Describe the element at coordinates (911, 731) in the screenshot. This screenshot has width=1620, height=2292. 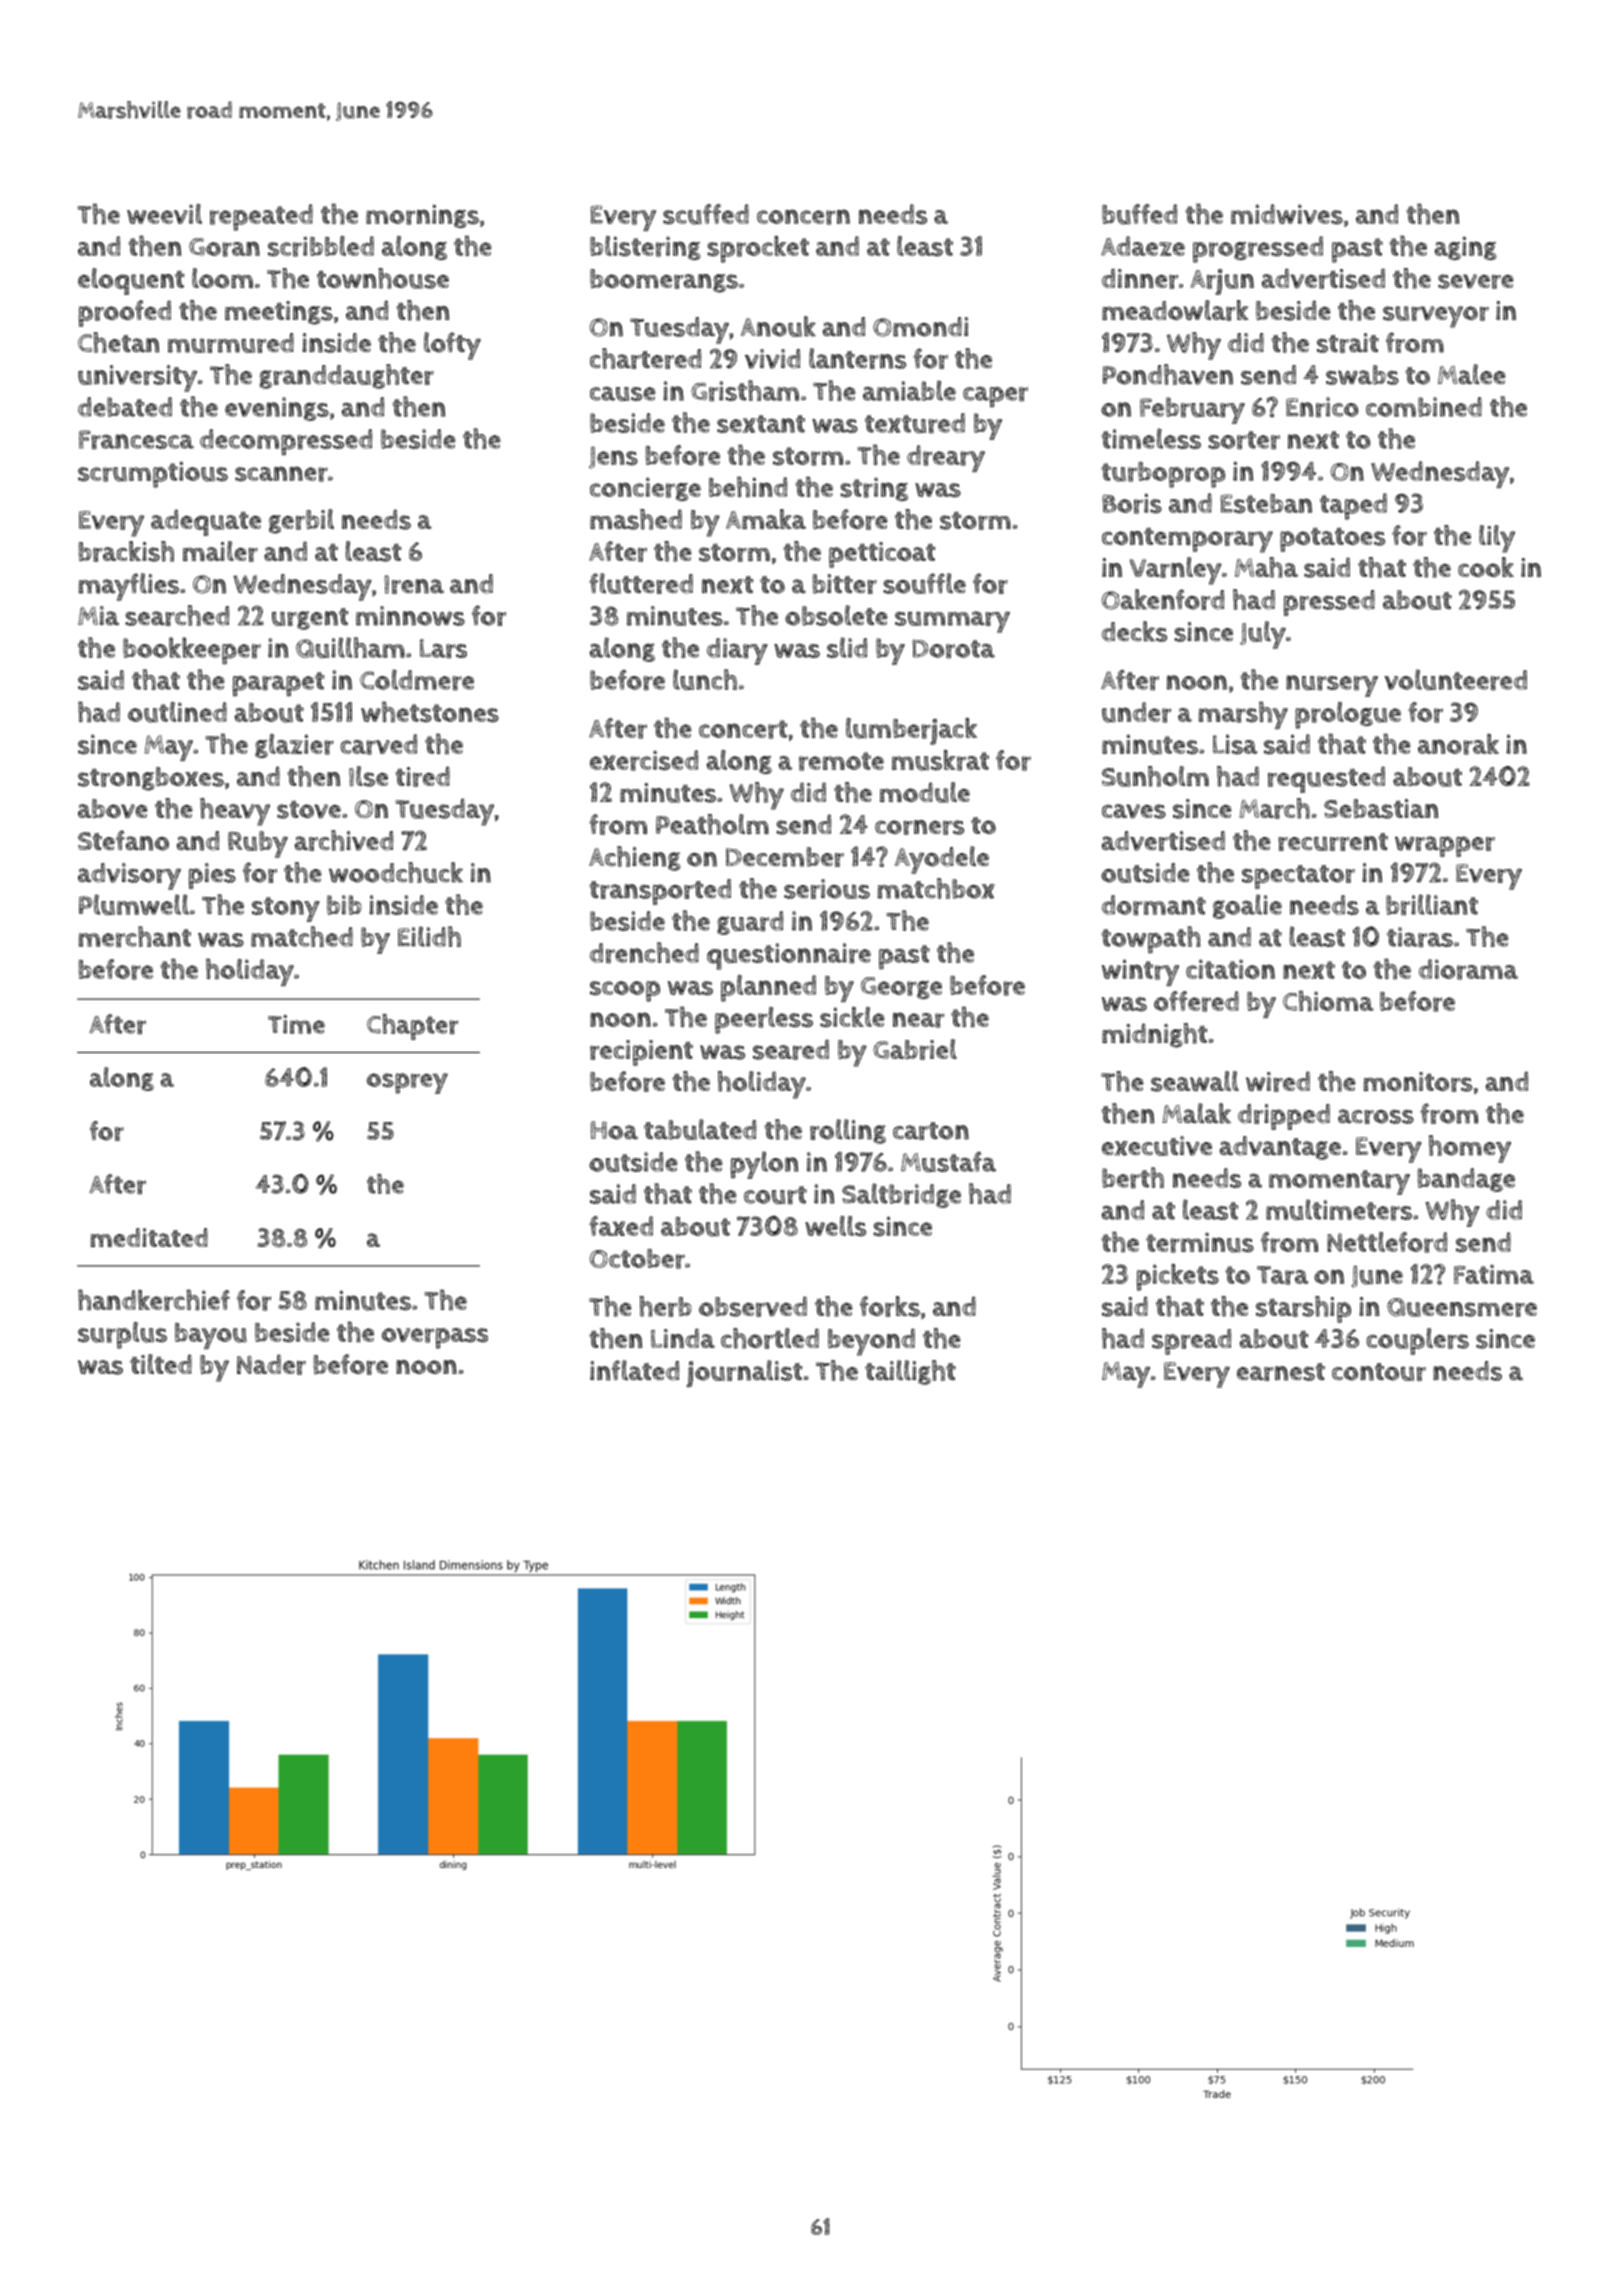
I see `lumberjack` at that location.
